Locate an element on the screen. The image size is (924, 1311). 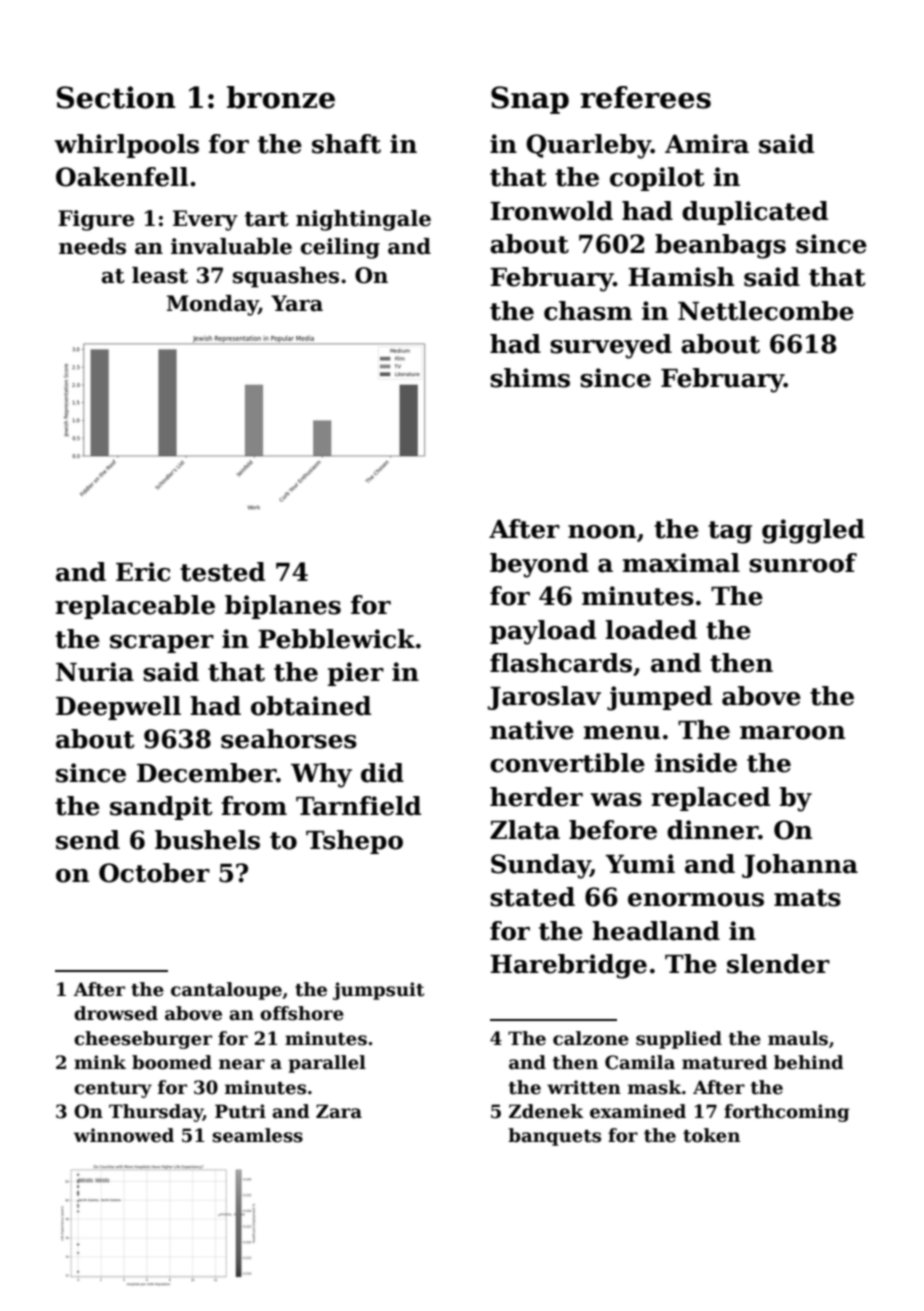
Snap is located at coordinates (530, 100).
